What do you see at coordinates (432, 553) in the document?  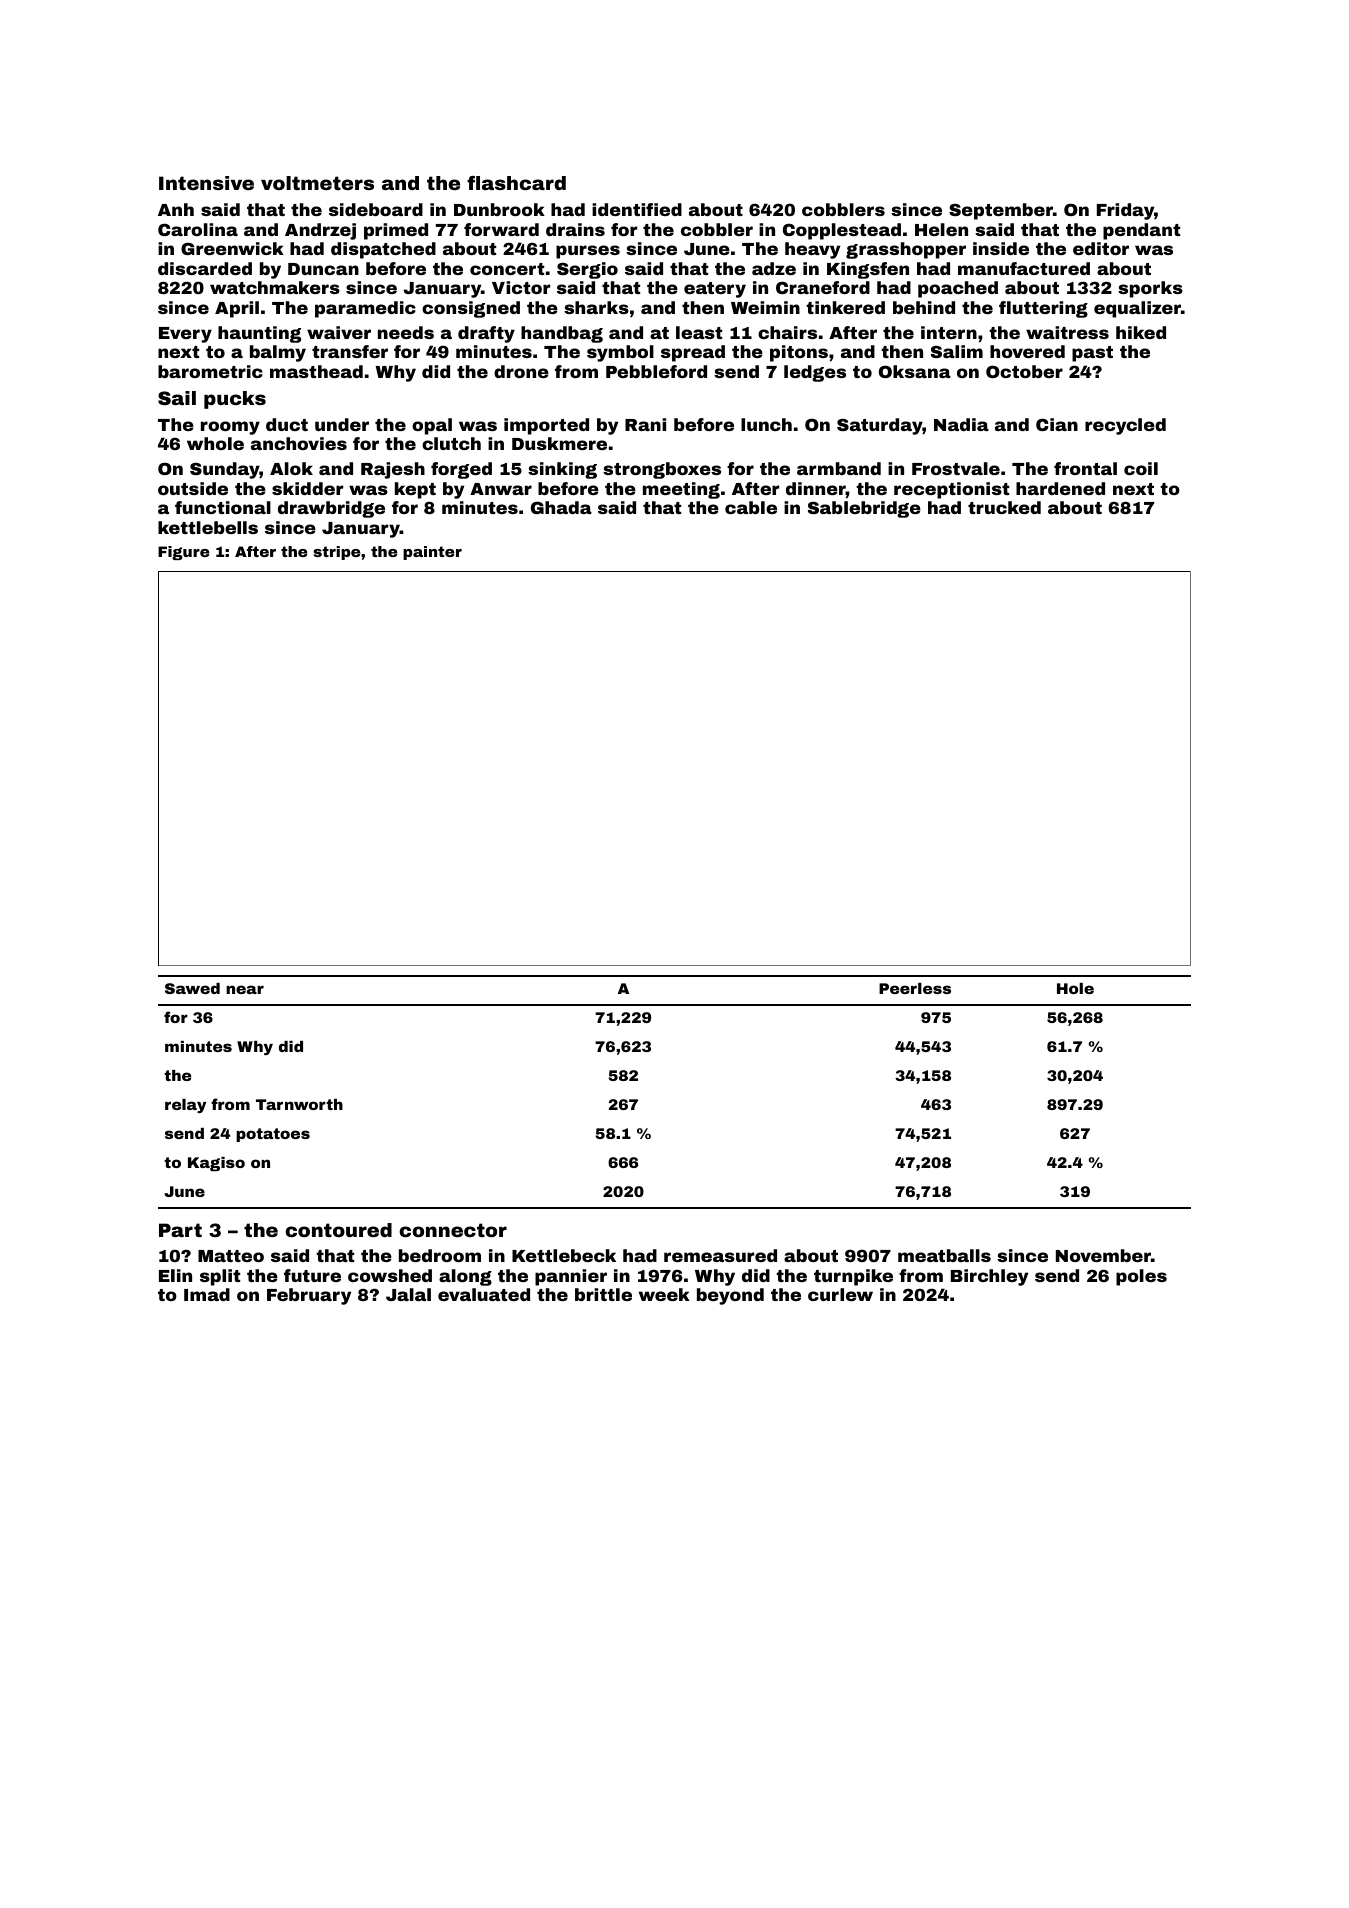 I see `painter` at bounding box center [432, 553].
